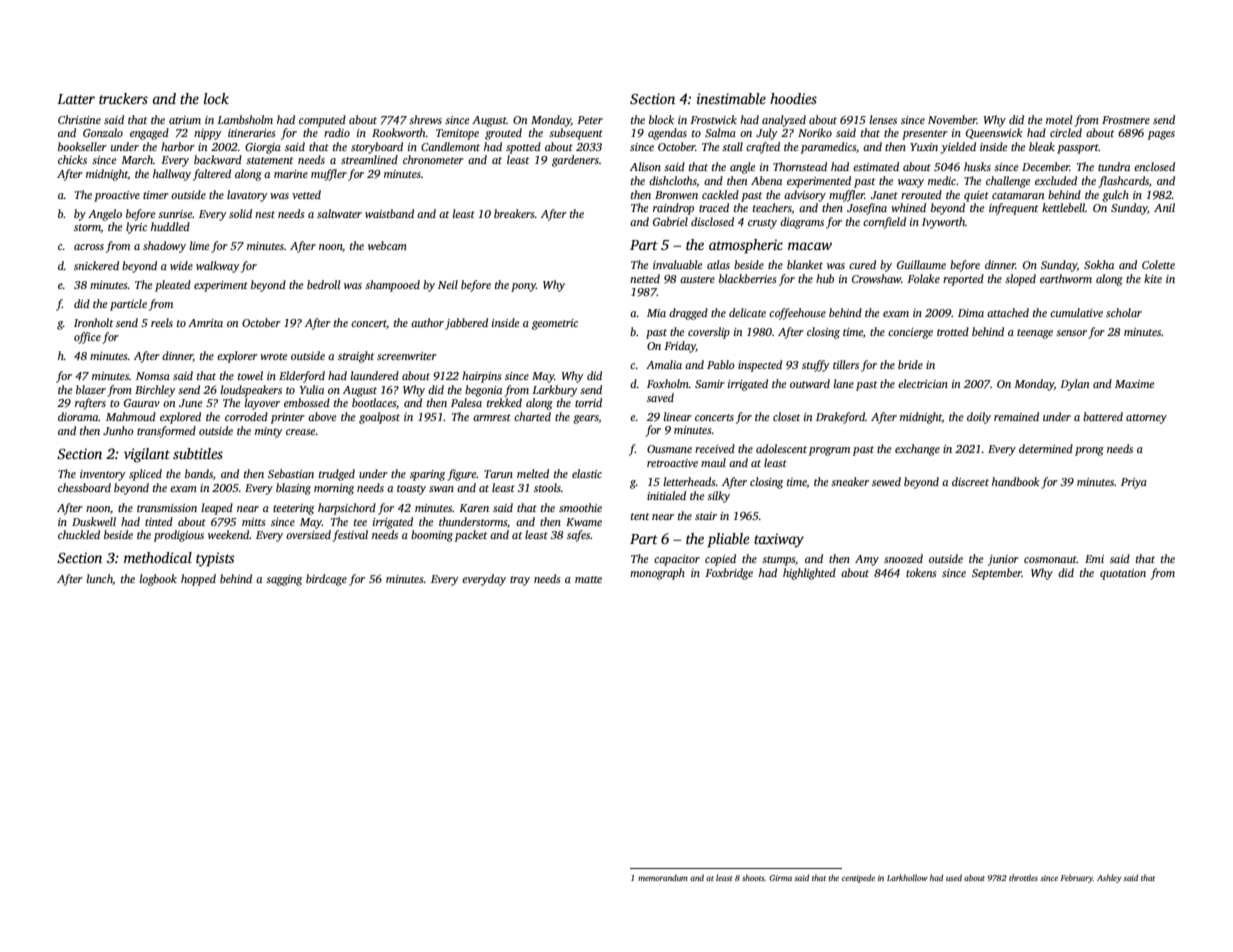  I want to click on Foxbridge, so click(729, 574).
